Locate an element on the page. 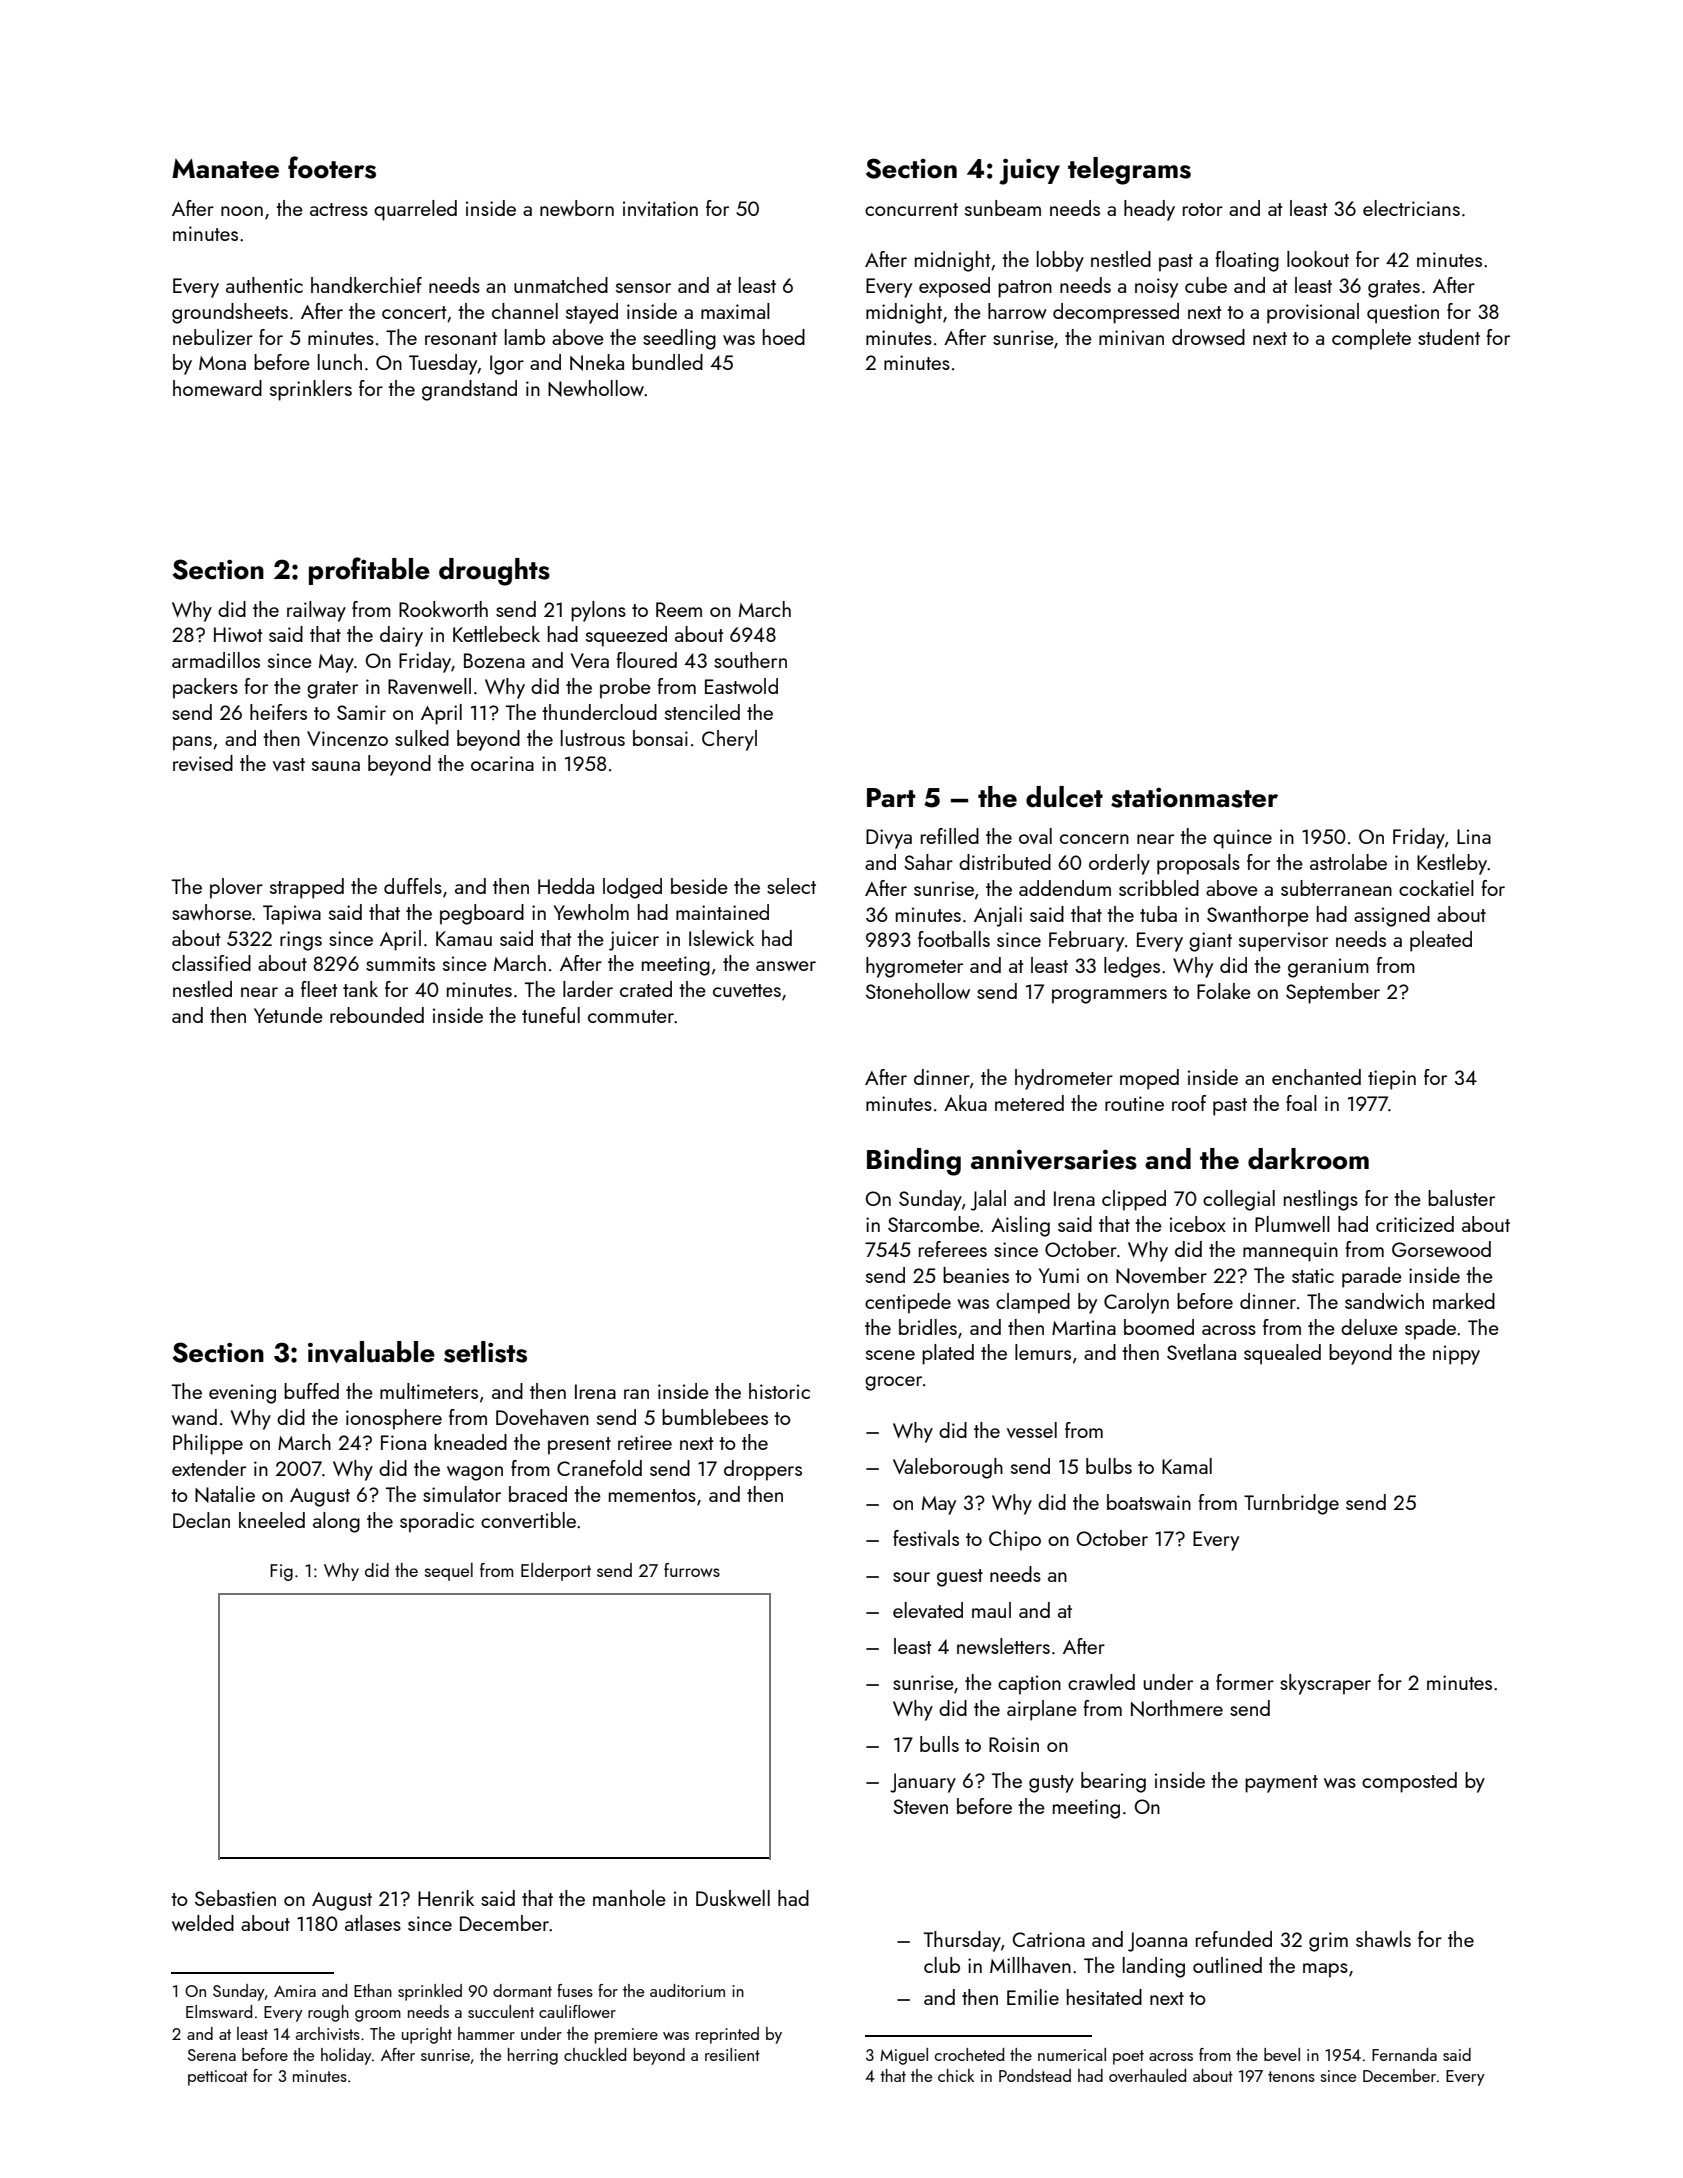 The height and width of the document is (2178, 1683). Philippe is located at coordinates (208, 1444).
